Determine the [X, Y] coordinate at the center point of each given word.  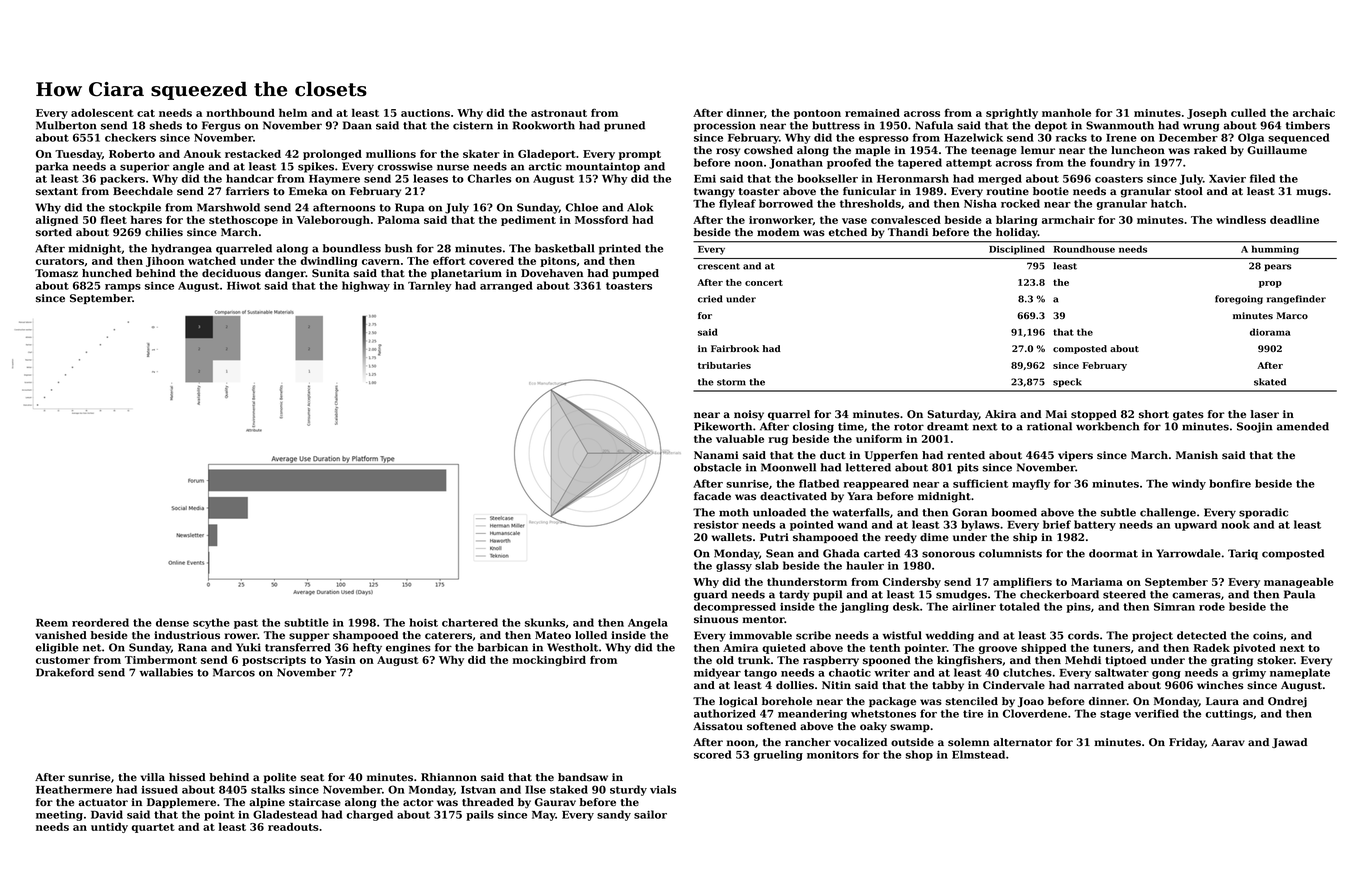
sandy [614, 815]
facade [712, 496]
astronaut [559, 113]
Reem [52, 623]
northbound [240, 113]
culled [1248, 112]
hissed [187, 777]
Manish [1197, 455]
